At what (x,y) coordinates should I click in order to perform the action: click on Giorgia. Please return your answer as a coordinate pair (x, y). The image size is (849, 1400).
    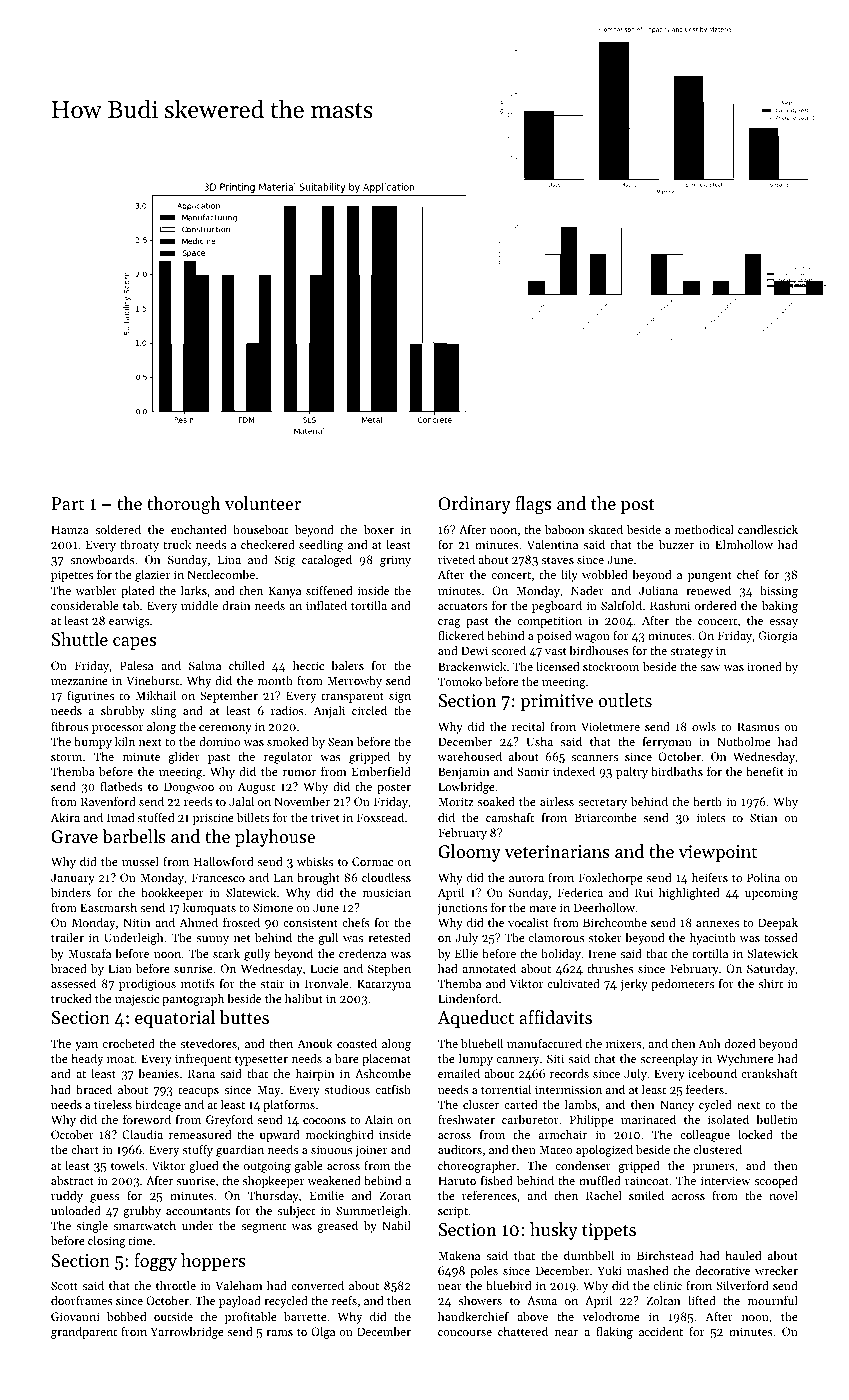
    Looking at the image, I should click on (778, 637).
